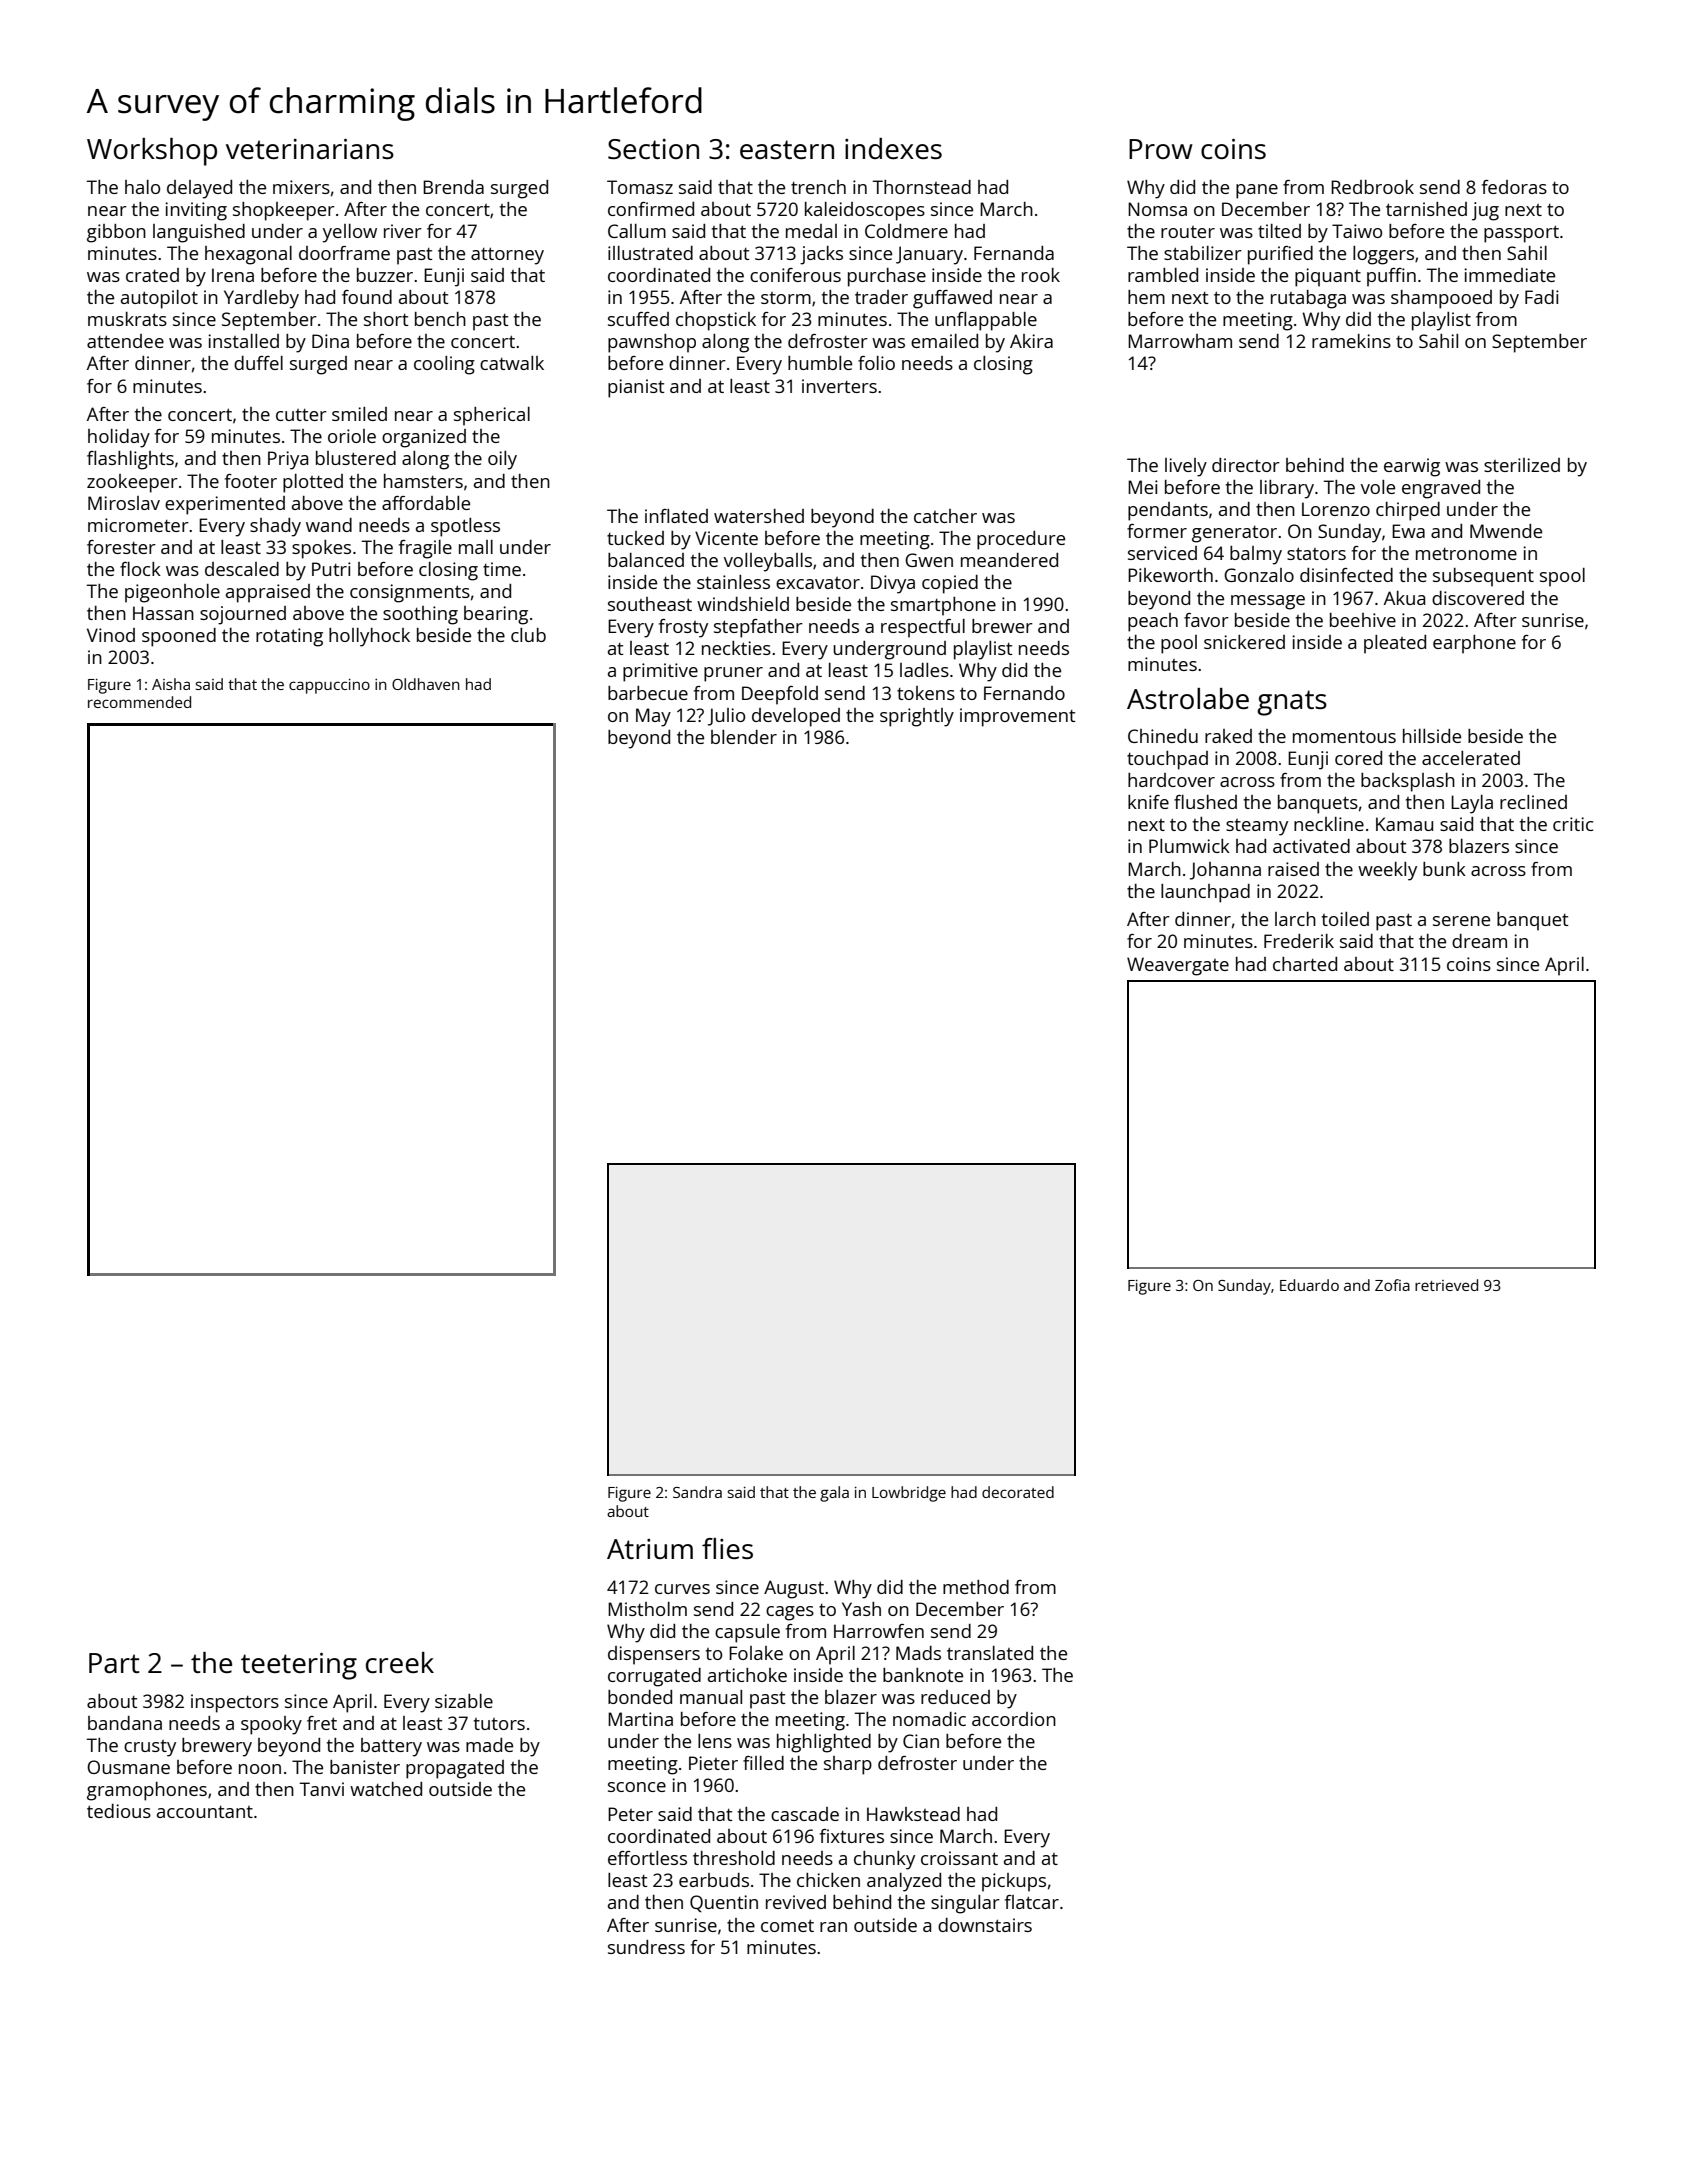 The width and height of the document is (1683, 2178). What do you see at coordinates (744, 737) in the document?
I see `blender` at bounding box center [744, 737].
